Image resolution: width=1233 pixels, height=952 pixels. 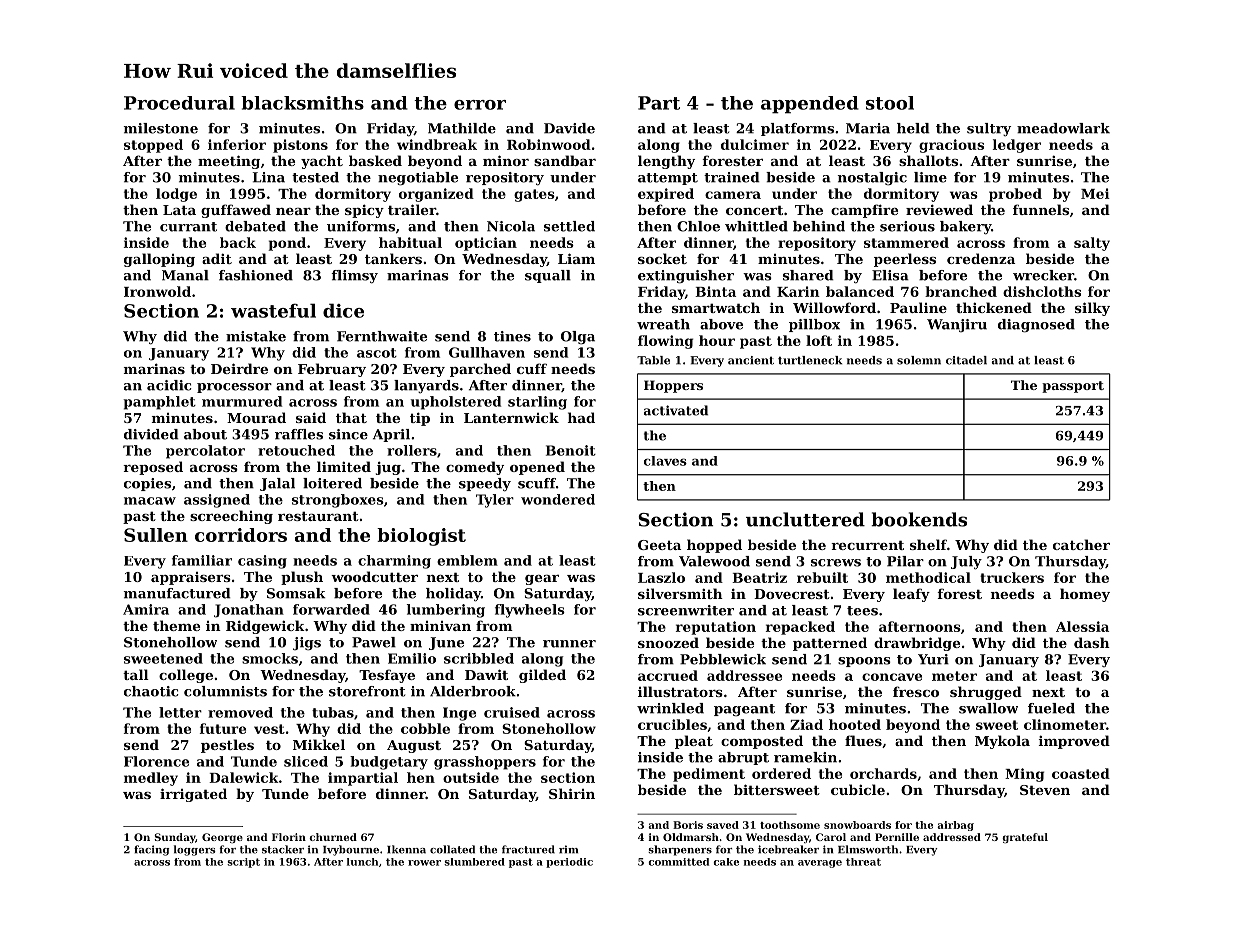 What do you see at coordinates (1074, 742) in the screenshot?
I see `improved` at bounding box center [1074, 742].
